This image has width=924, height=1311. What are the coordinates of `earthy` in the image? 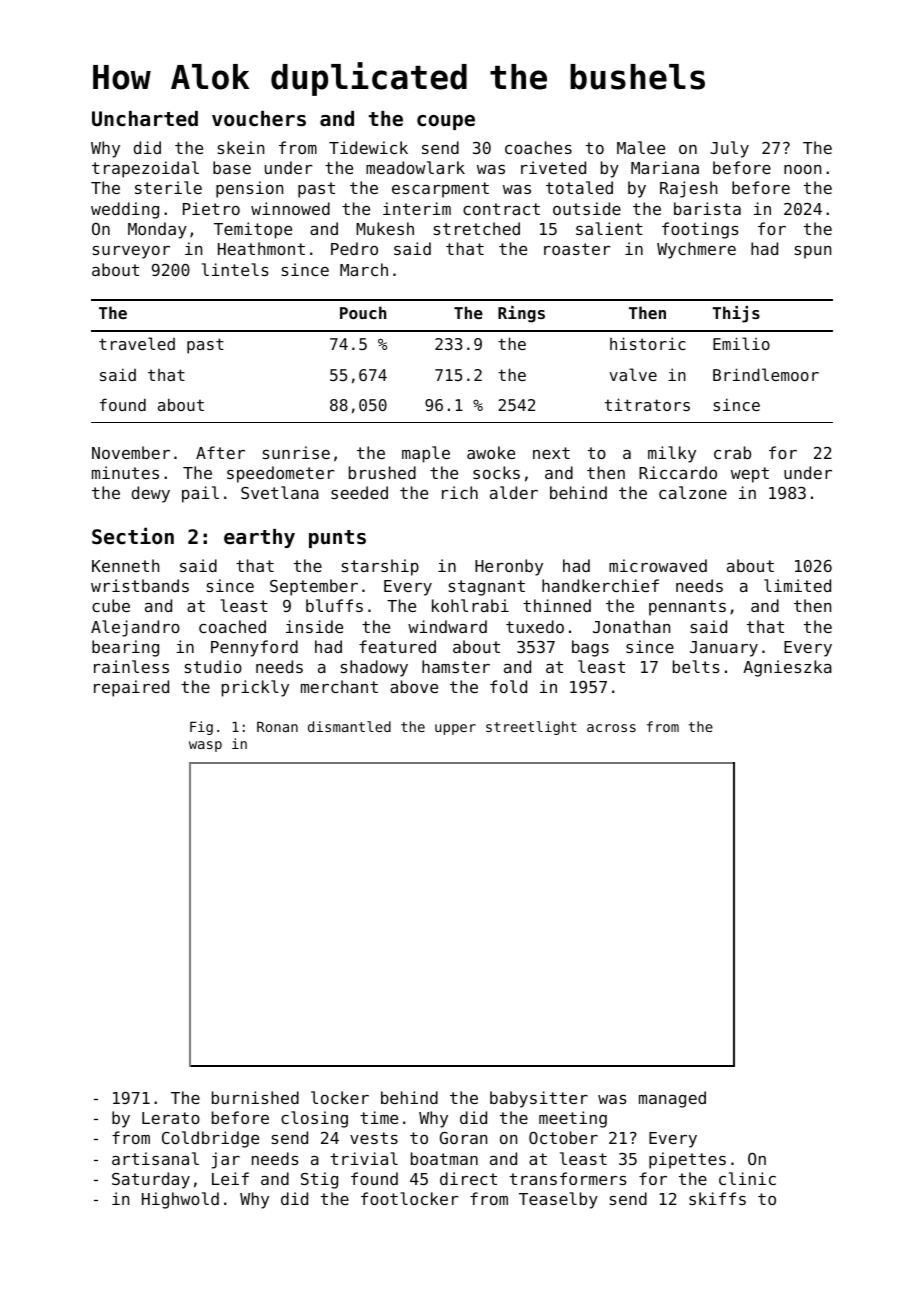 It's located at (259, 538).
